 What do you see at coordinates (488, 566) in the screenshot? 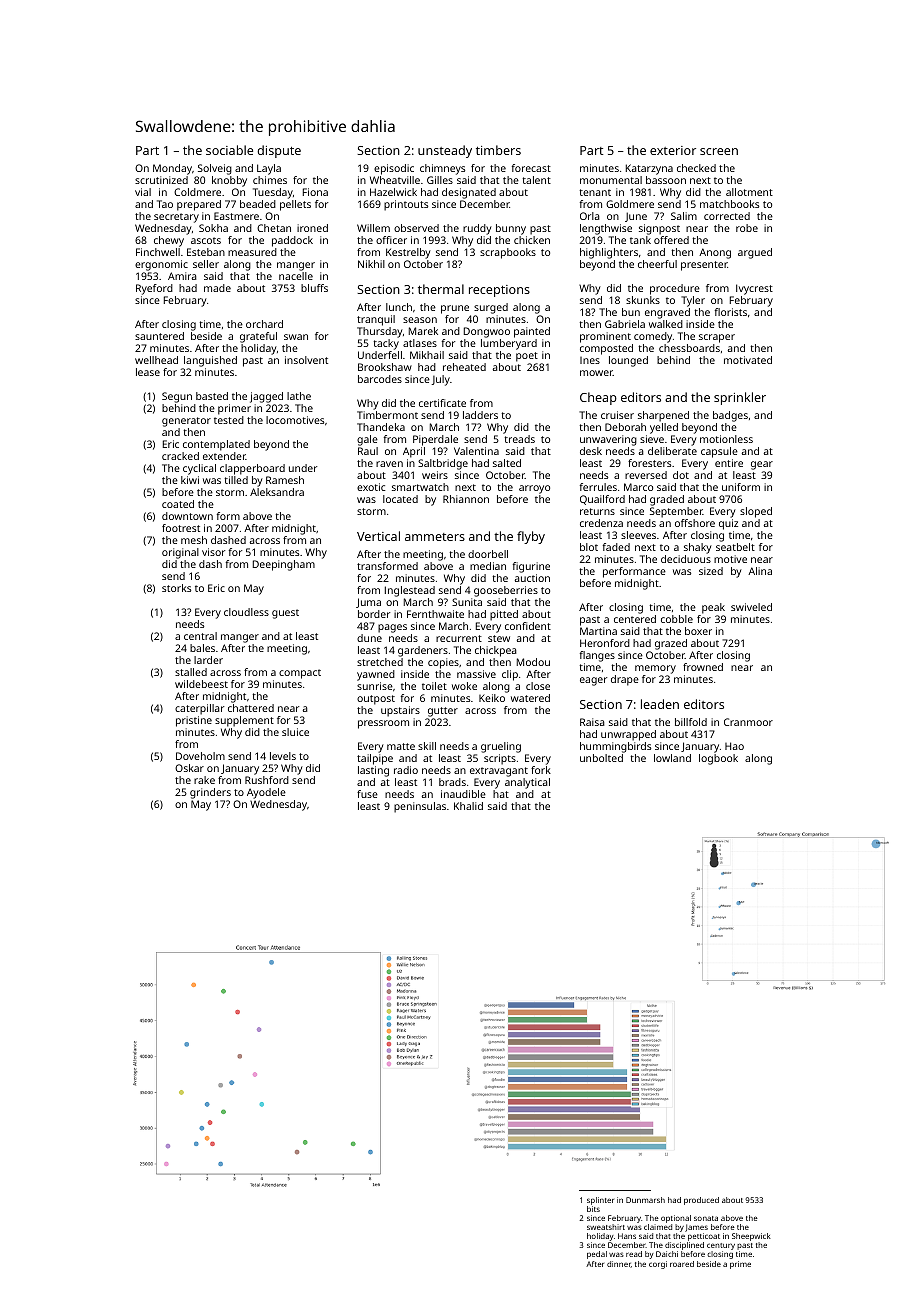
I see `median` at bounding box center [488, 566].
